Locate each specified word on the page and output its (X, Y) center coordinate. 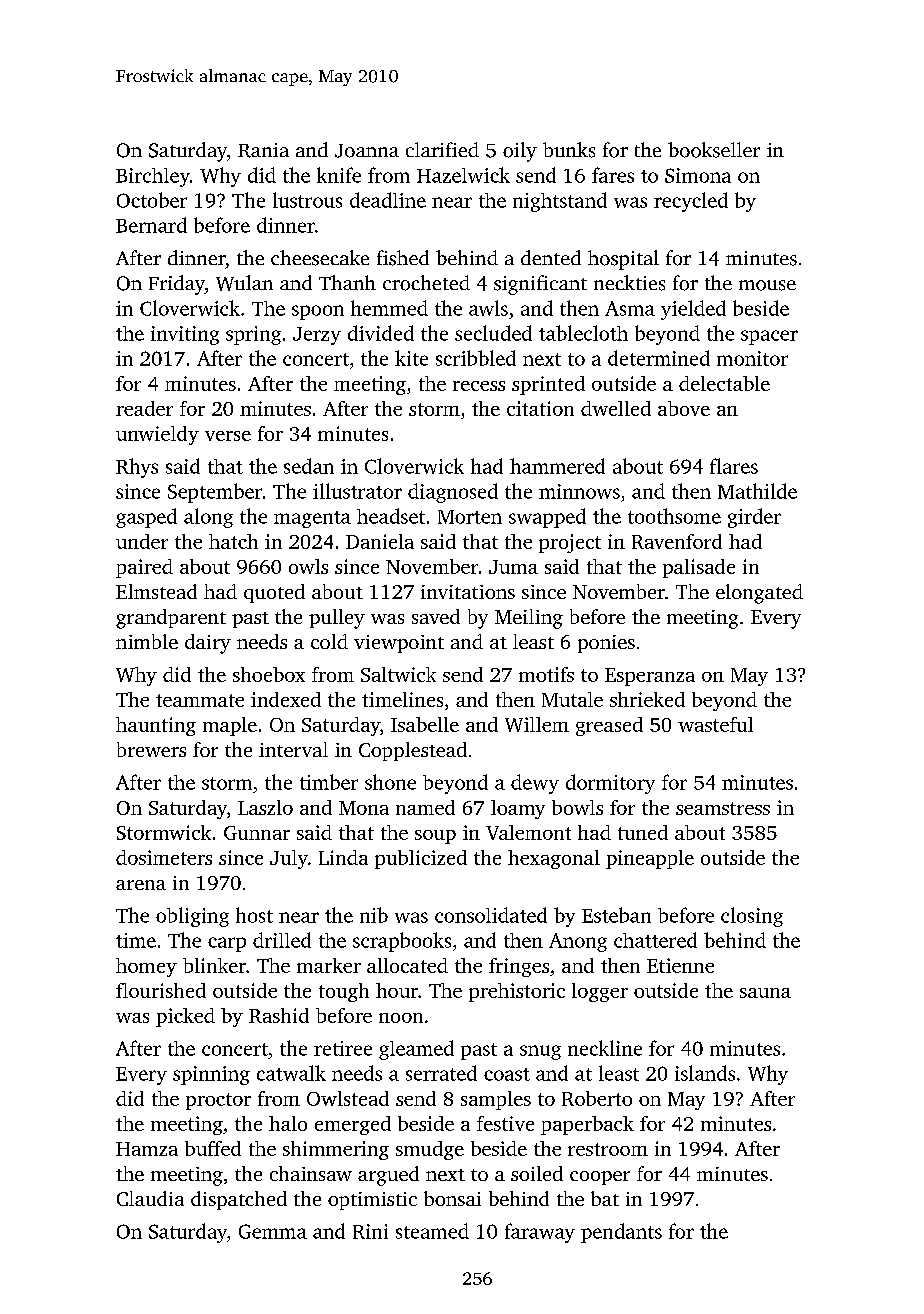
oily (520, 152)
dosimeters (164, 857)
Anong (578, 942)
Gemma (273, 1231)
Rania (263, 150)
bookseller (714, 150)
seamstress (723, 808)
